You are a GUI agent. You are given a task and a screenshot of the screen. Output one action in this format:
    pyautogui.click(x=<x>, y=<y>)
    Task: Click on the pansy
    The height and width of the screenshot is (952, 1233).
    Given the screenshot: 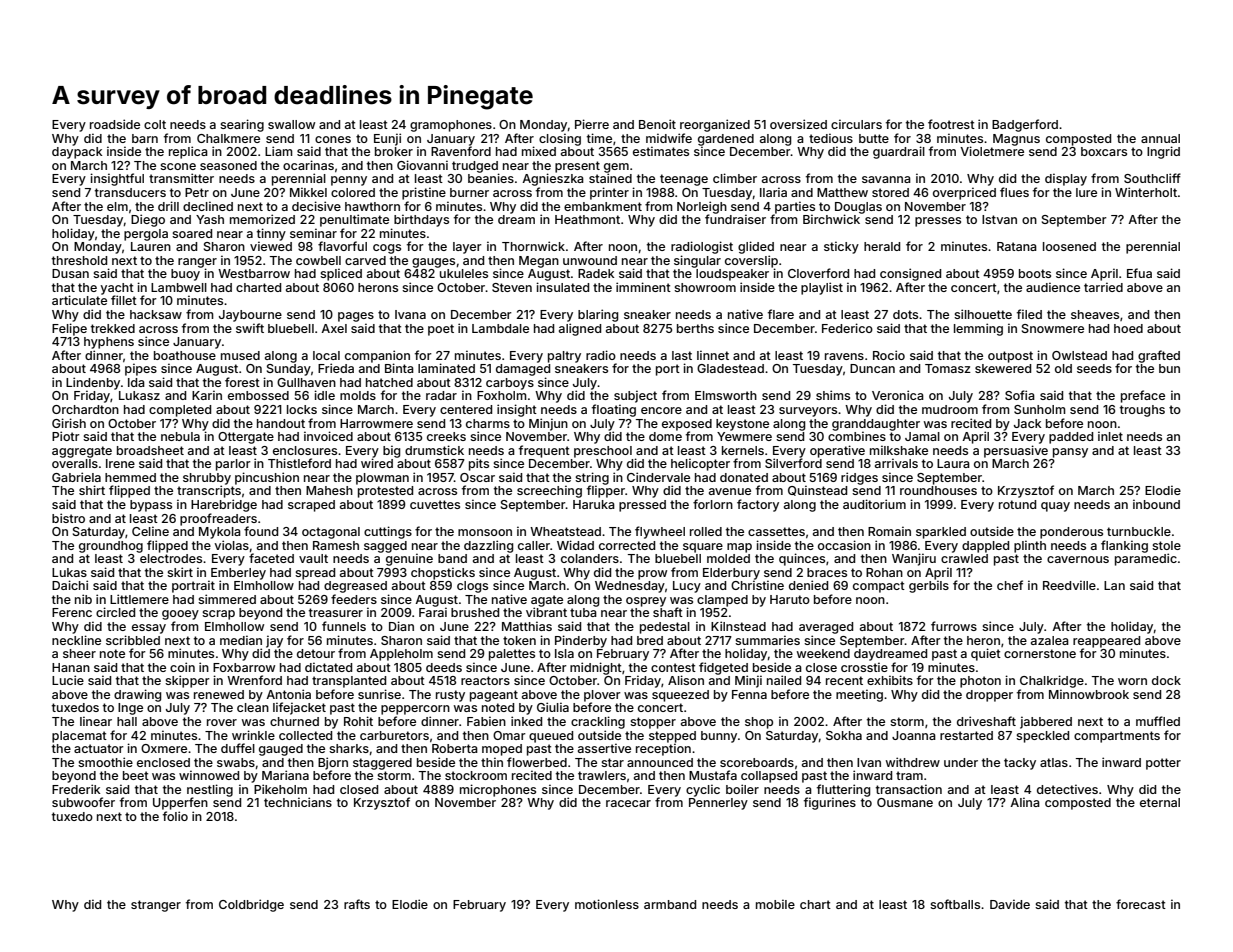 What is the action you would take?
    pyautogui.click(x=1070, y=453)
